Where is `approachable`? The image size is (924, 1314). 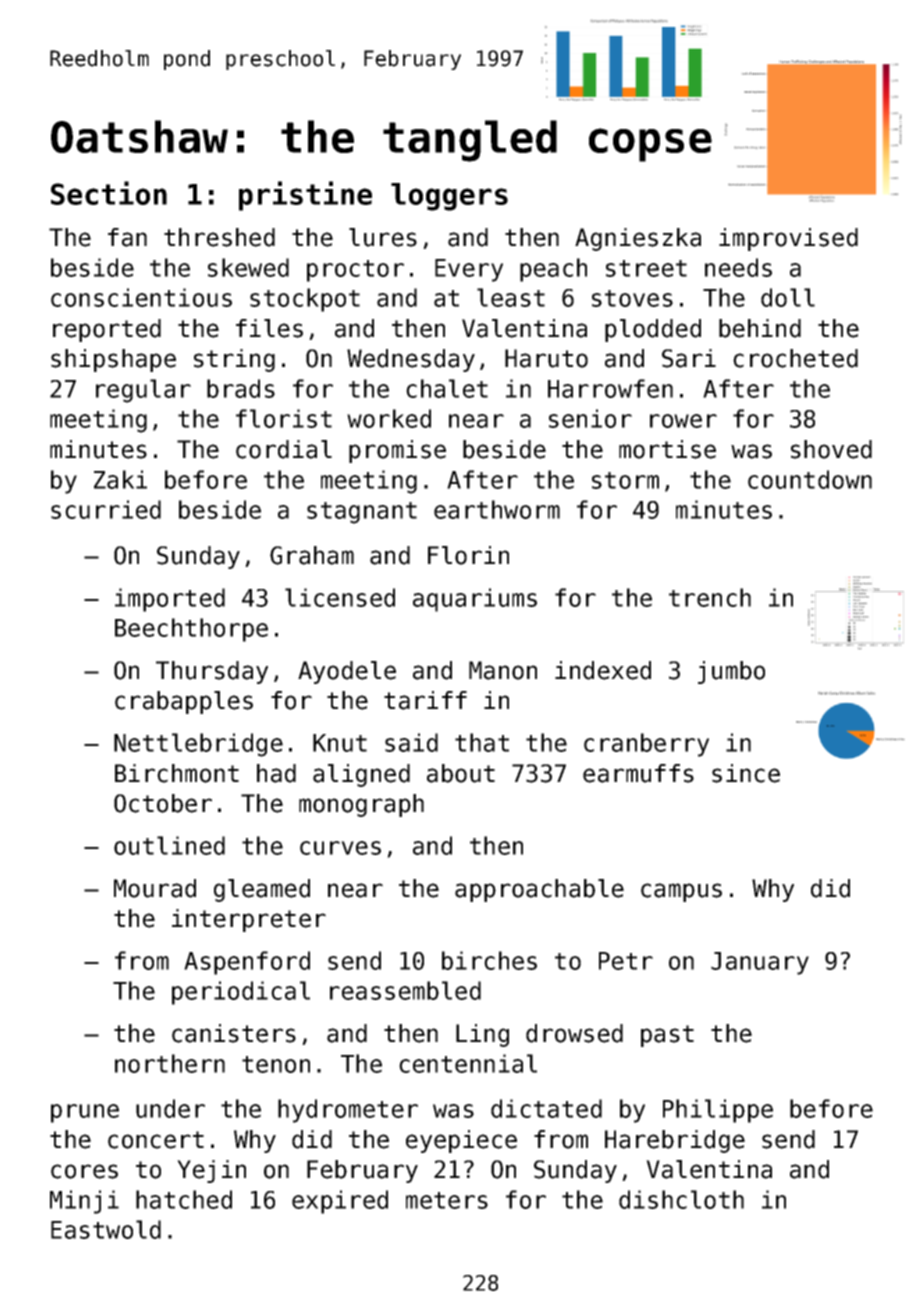
approachable is located at coordinates (539, 890).
